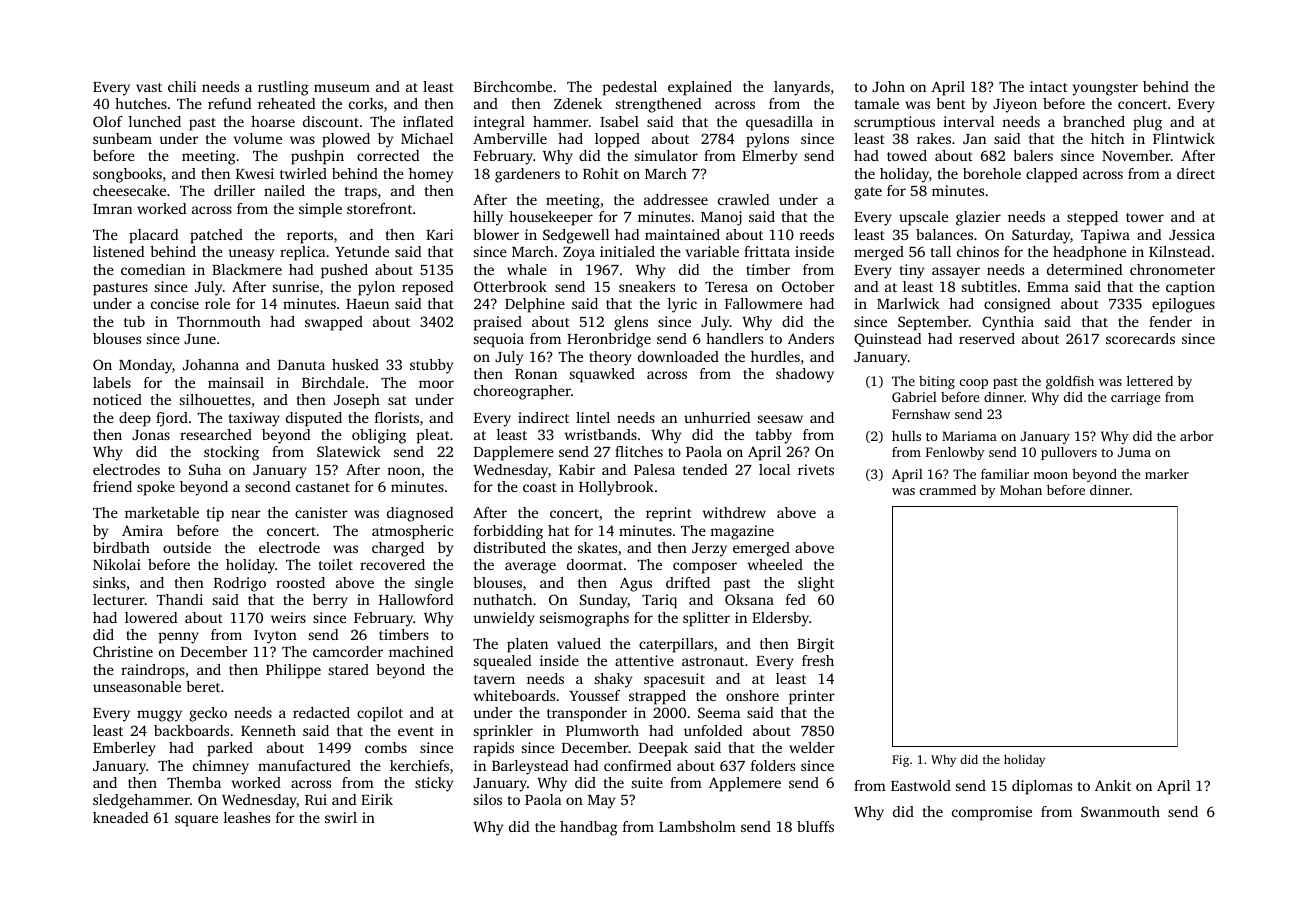  Describe the element at coordinates (196, 821) in the screenshot. I see `square` at that location.
